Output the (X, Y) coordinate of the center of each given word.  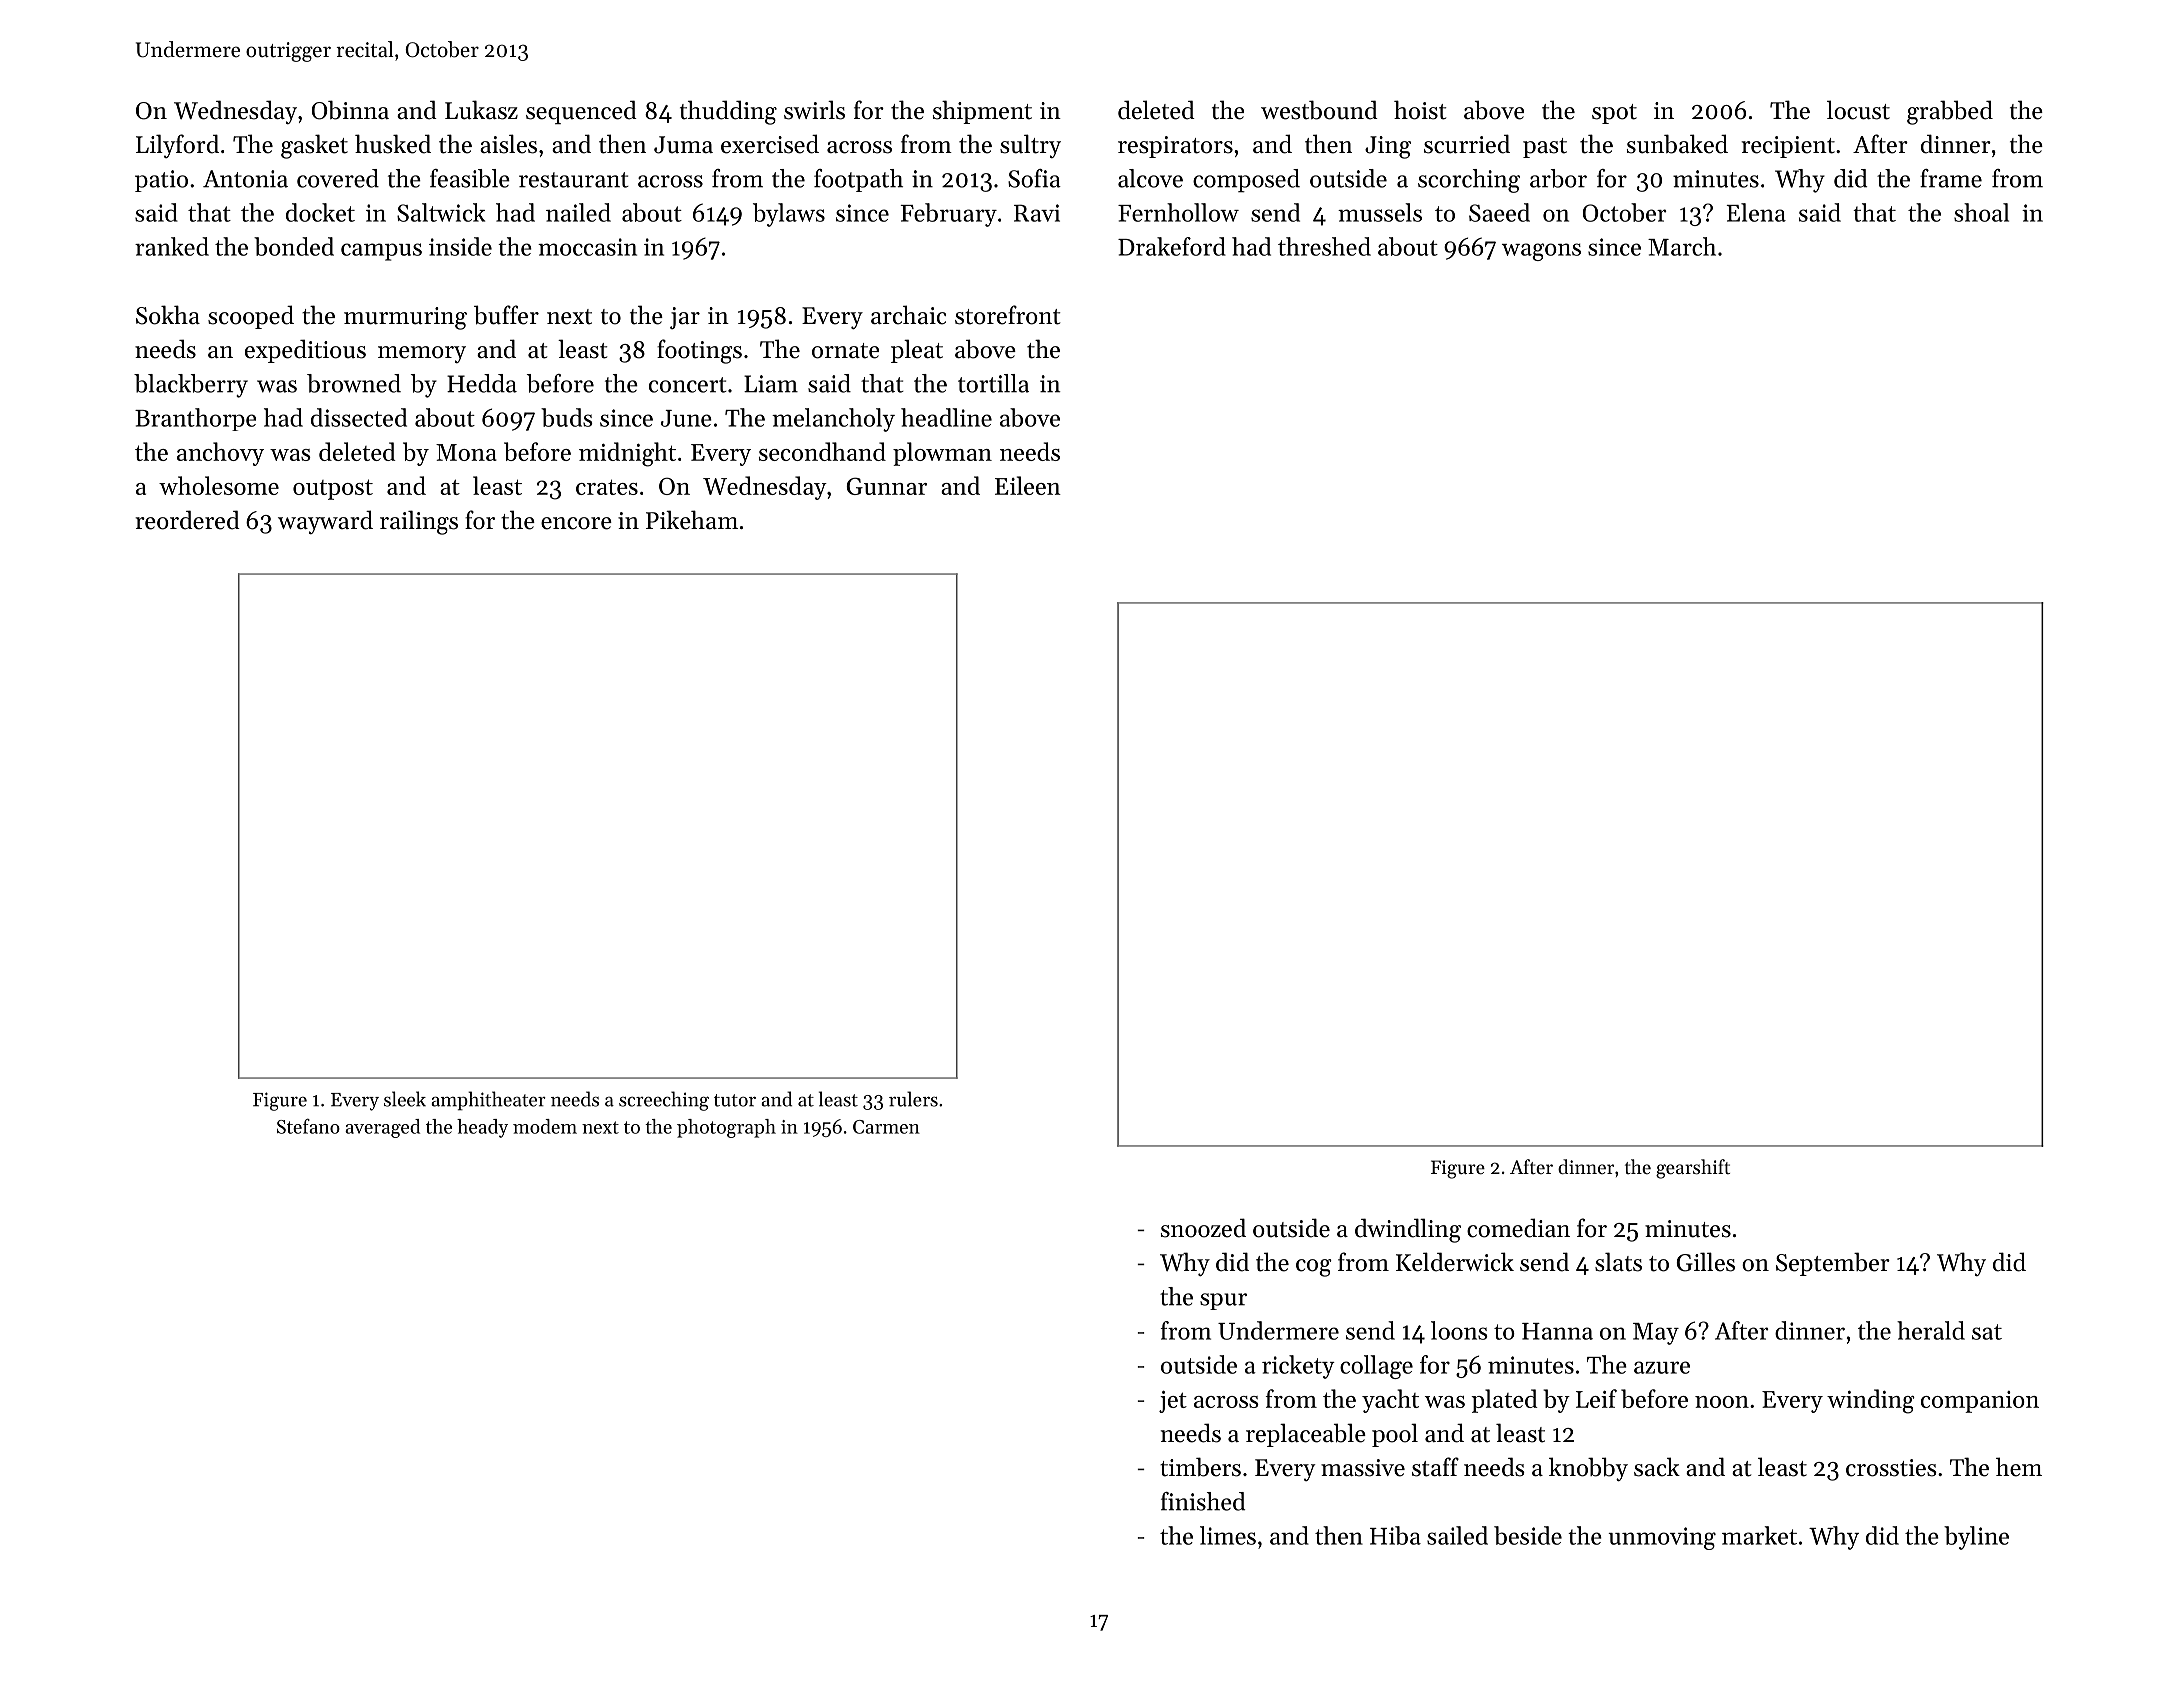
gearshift (1693, 1169)
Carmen (886, 1127)
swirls (814, 110)
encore (576, 523)
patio (161, 181)
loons (1459, 1330)
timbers (1200, 1467)
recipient (1788, 147)
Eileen (1028, 485)
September (1833, 1264)
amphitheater (488, 1101)
